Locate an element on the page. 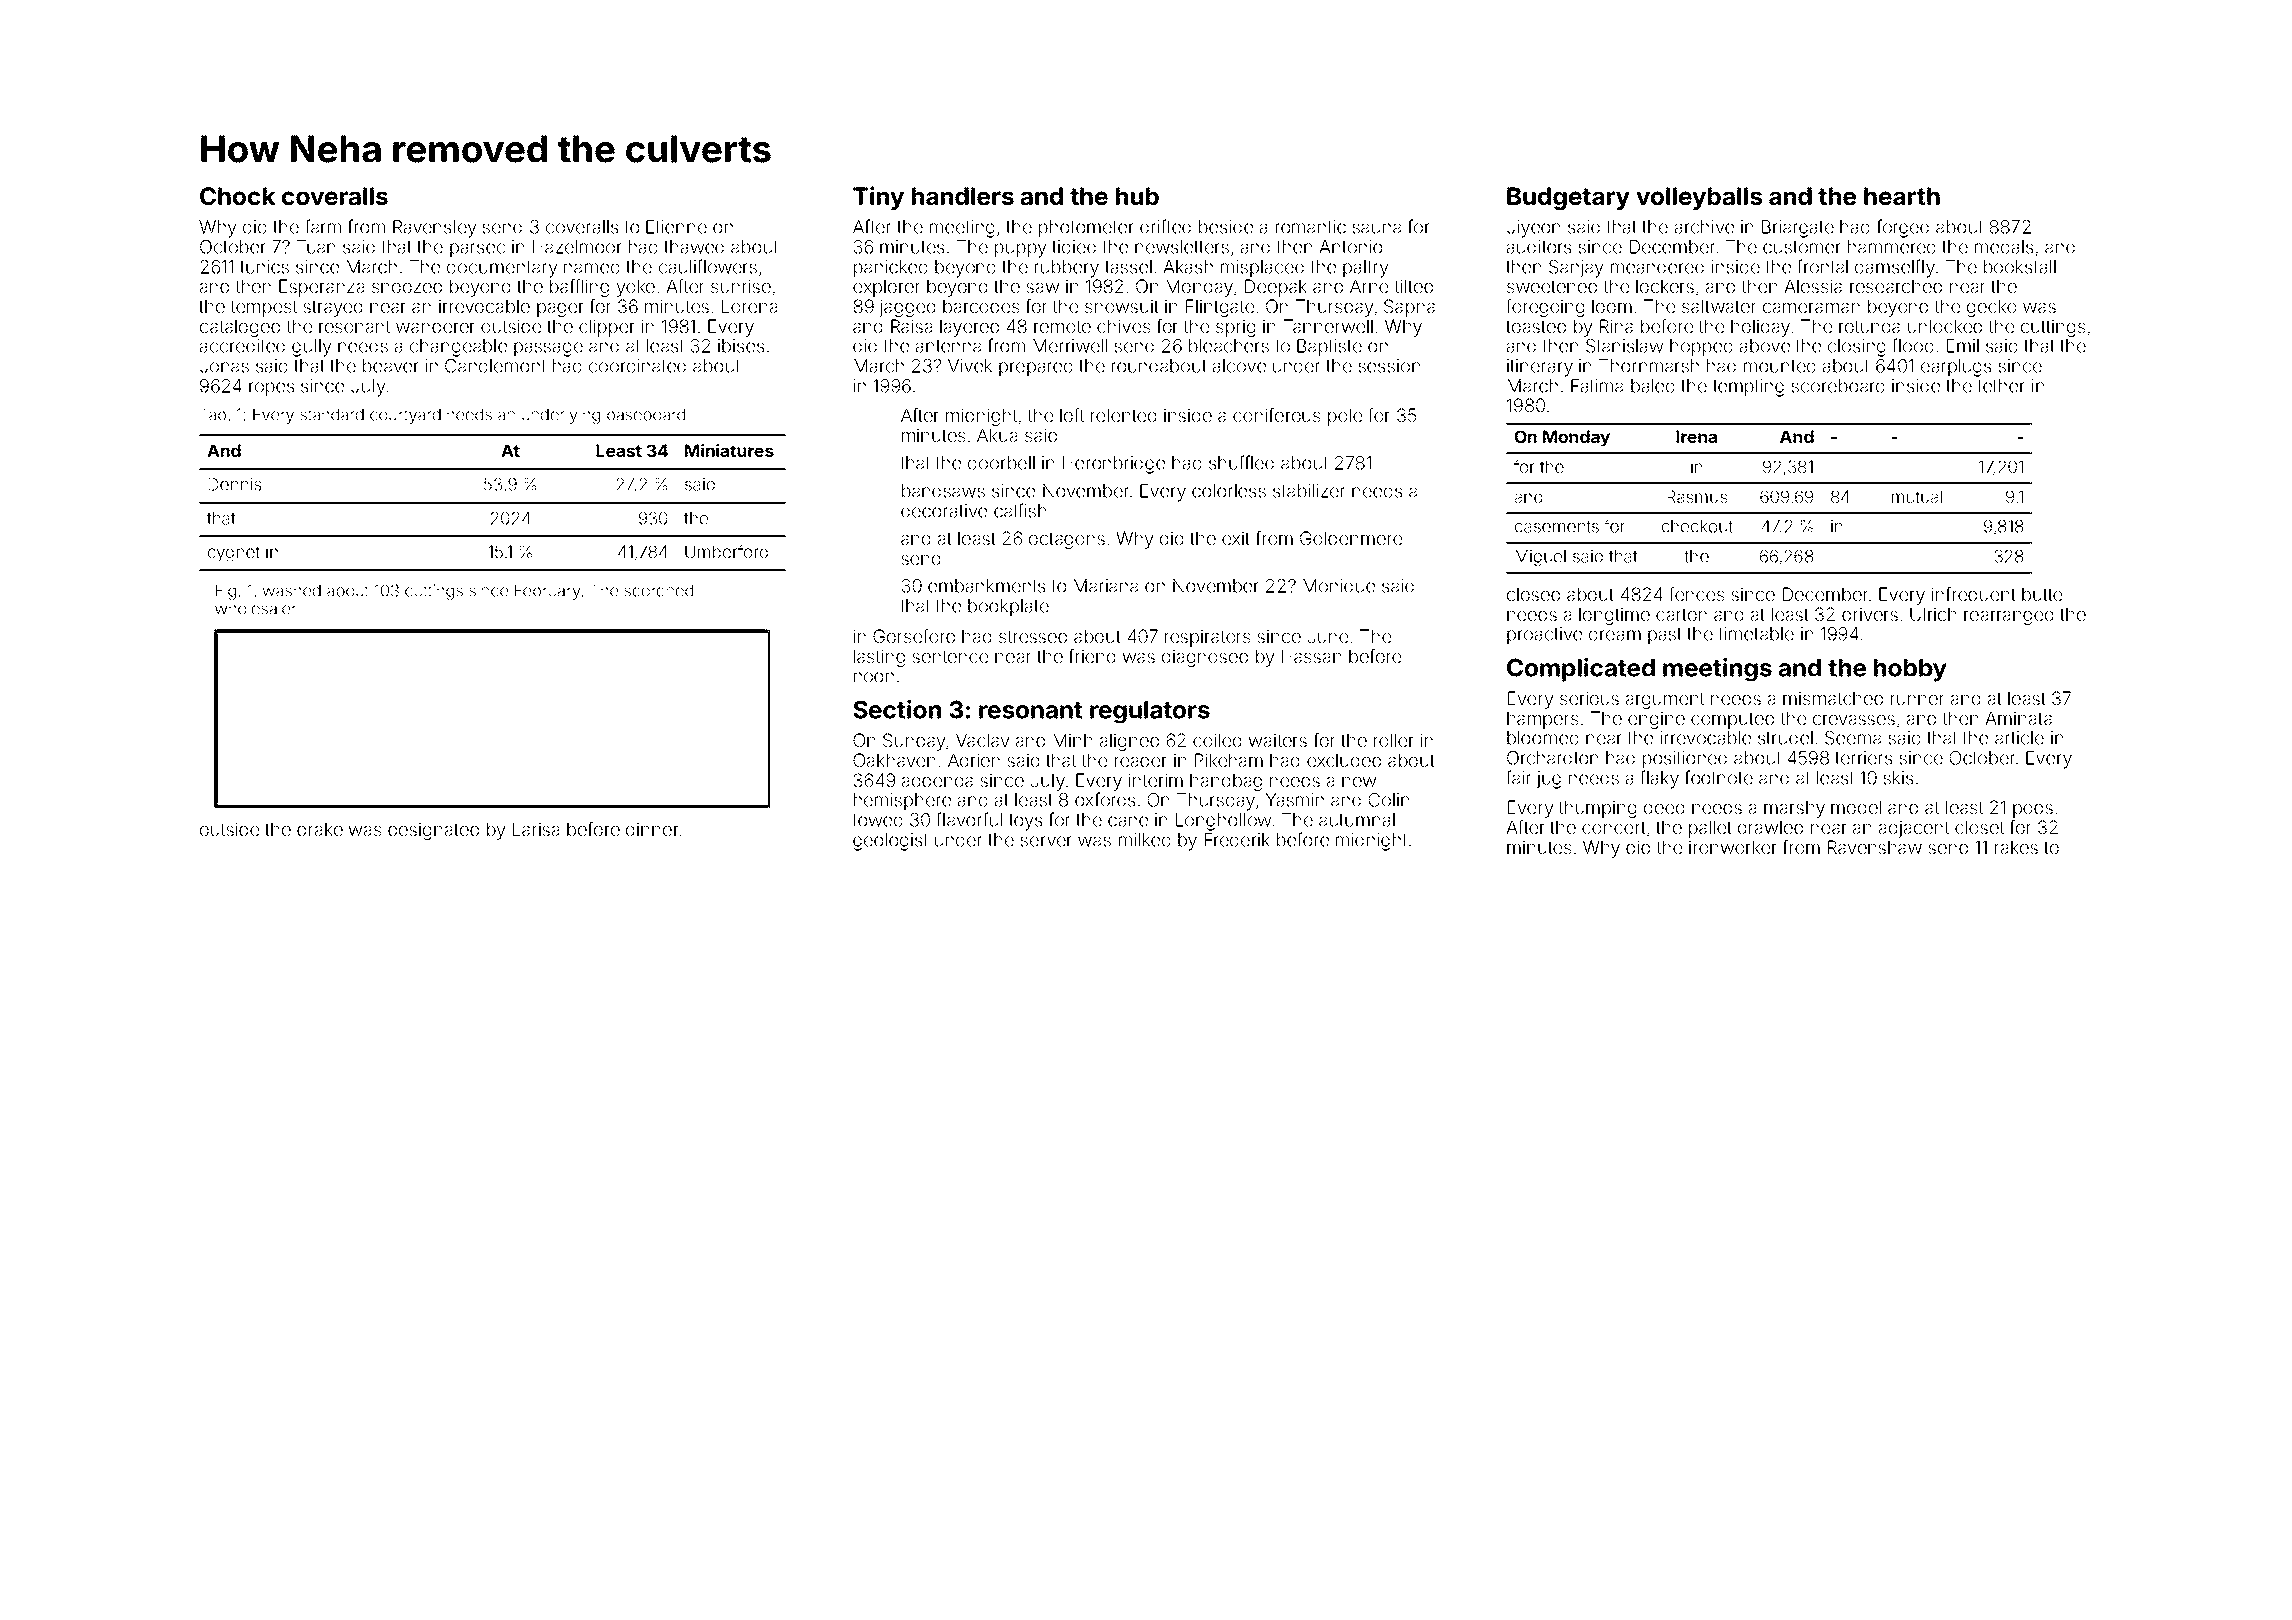 This image has height=1620, width=2292. positioned is located at coordinates (1685, 760).
